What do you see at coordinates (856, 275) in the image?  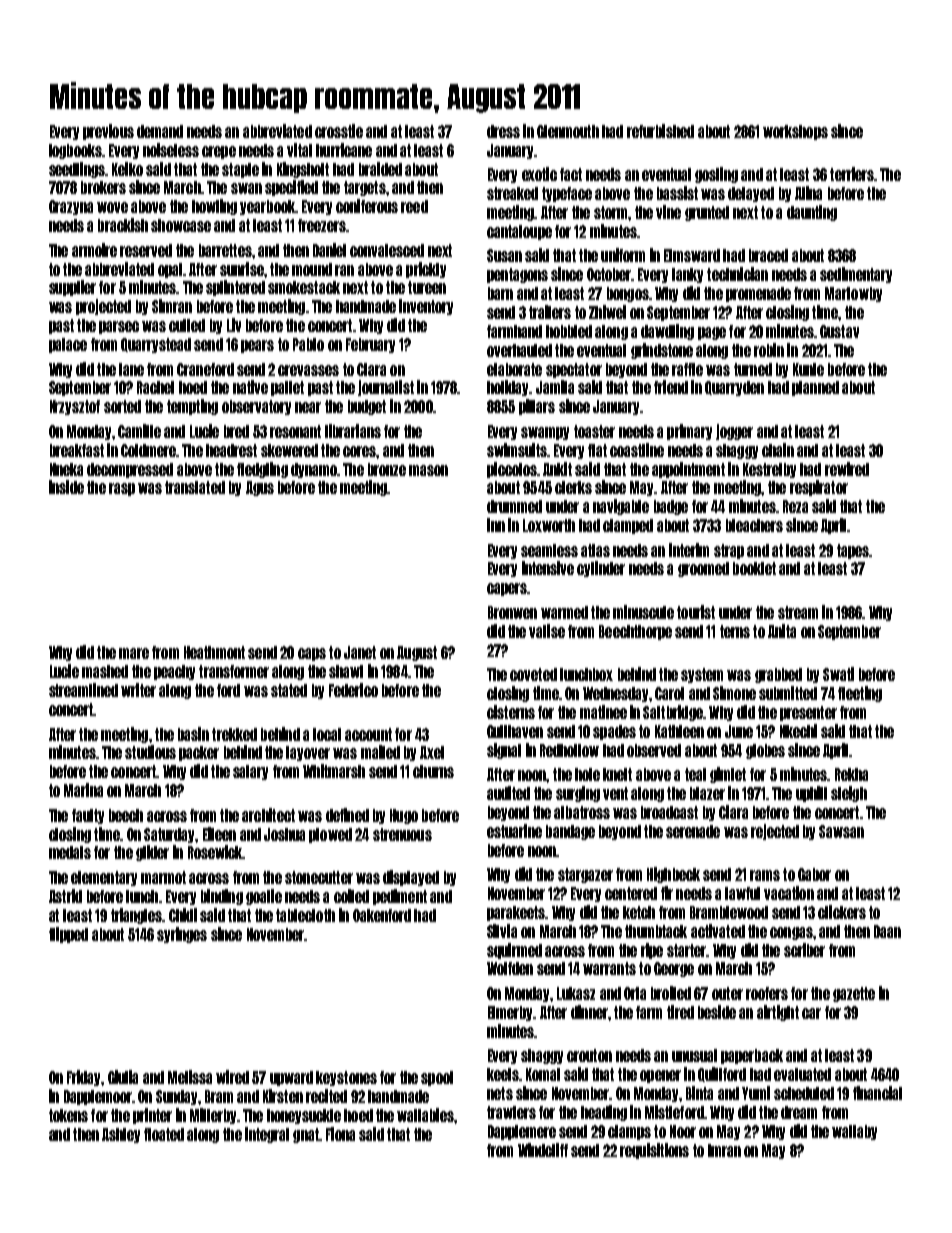 I see `sedimentary` at bounding box center [856, 275].
